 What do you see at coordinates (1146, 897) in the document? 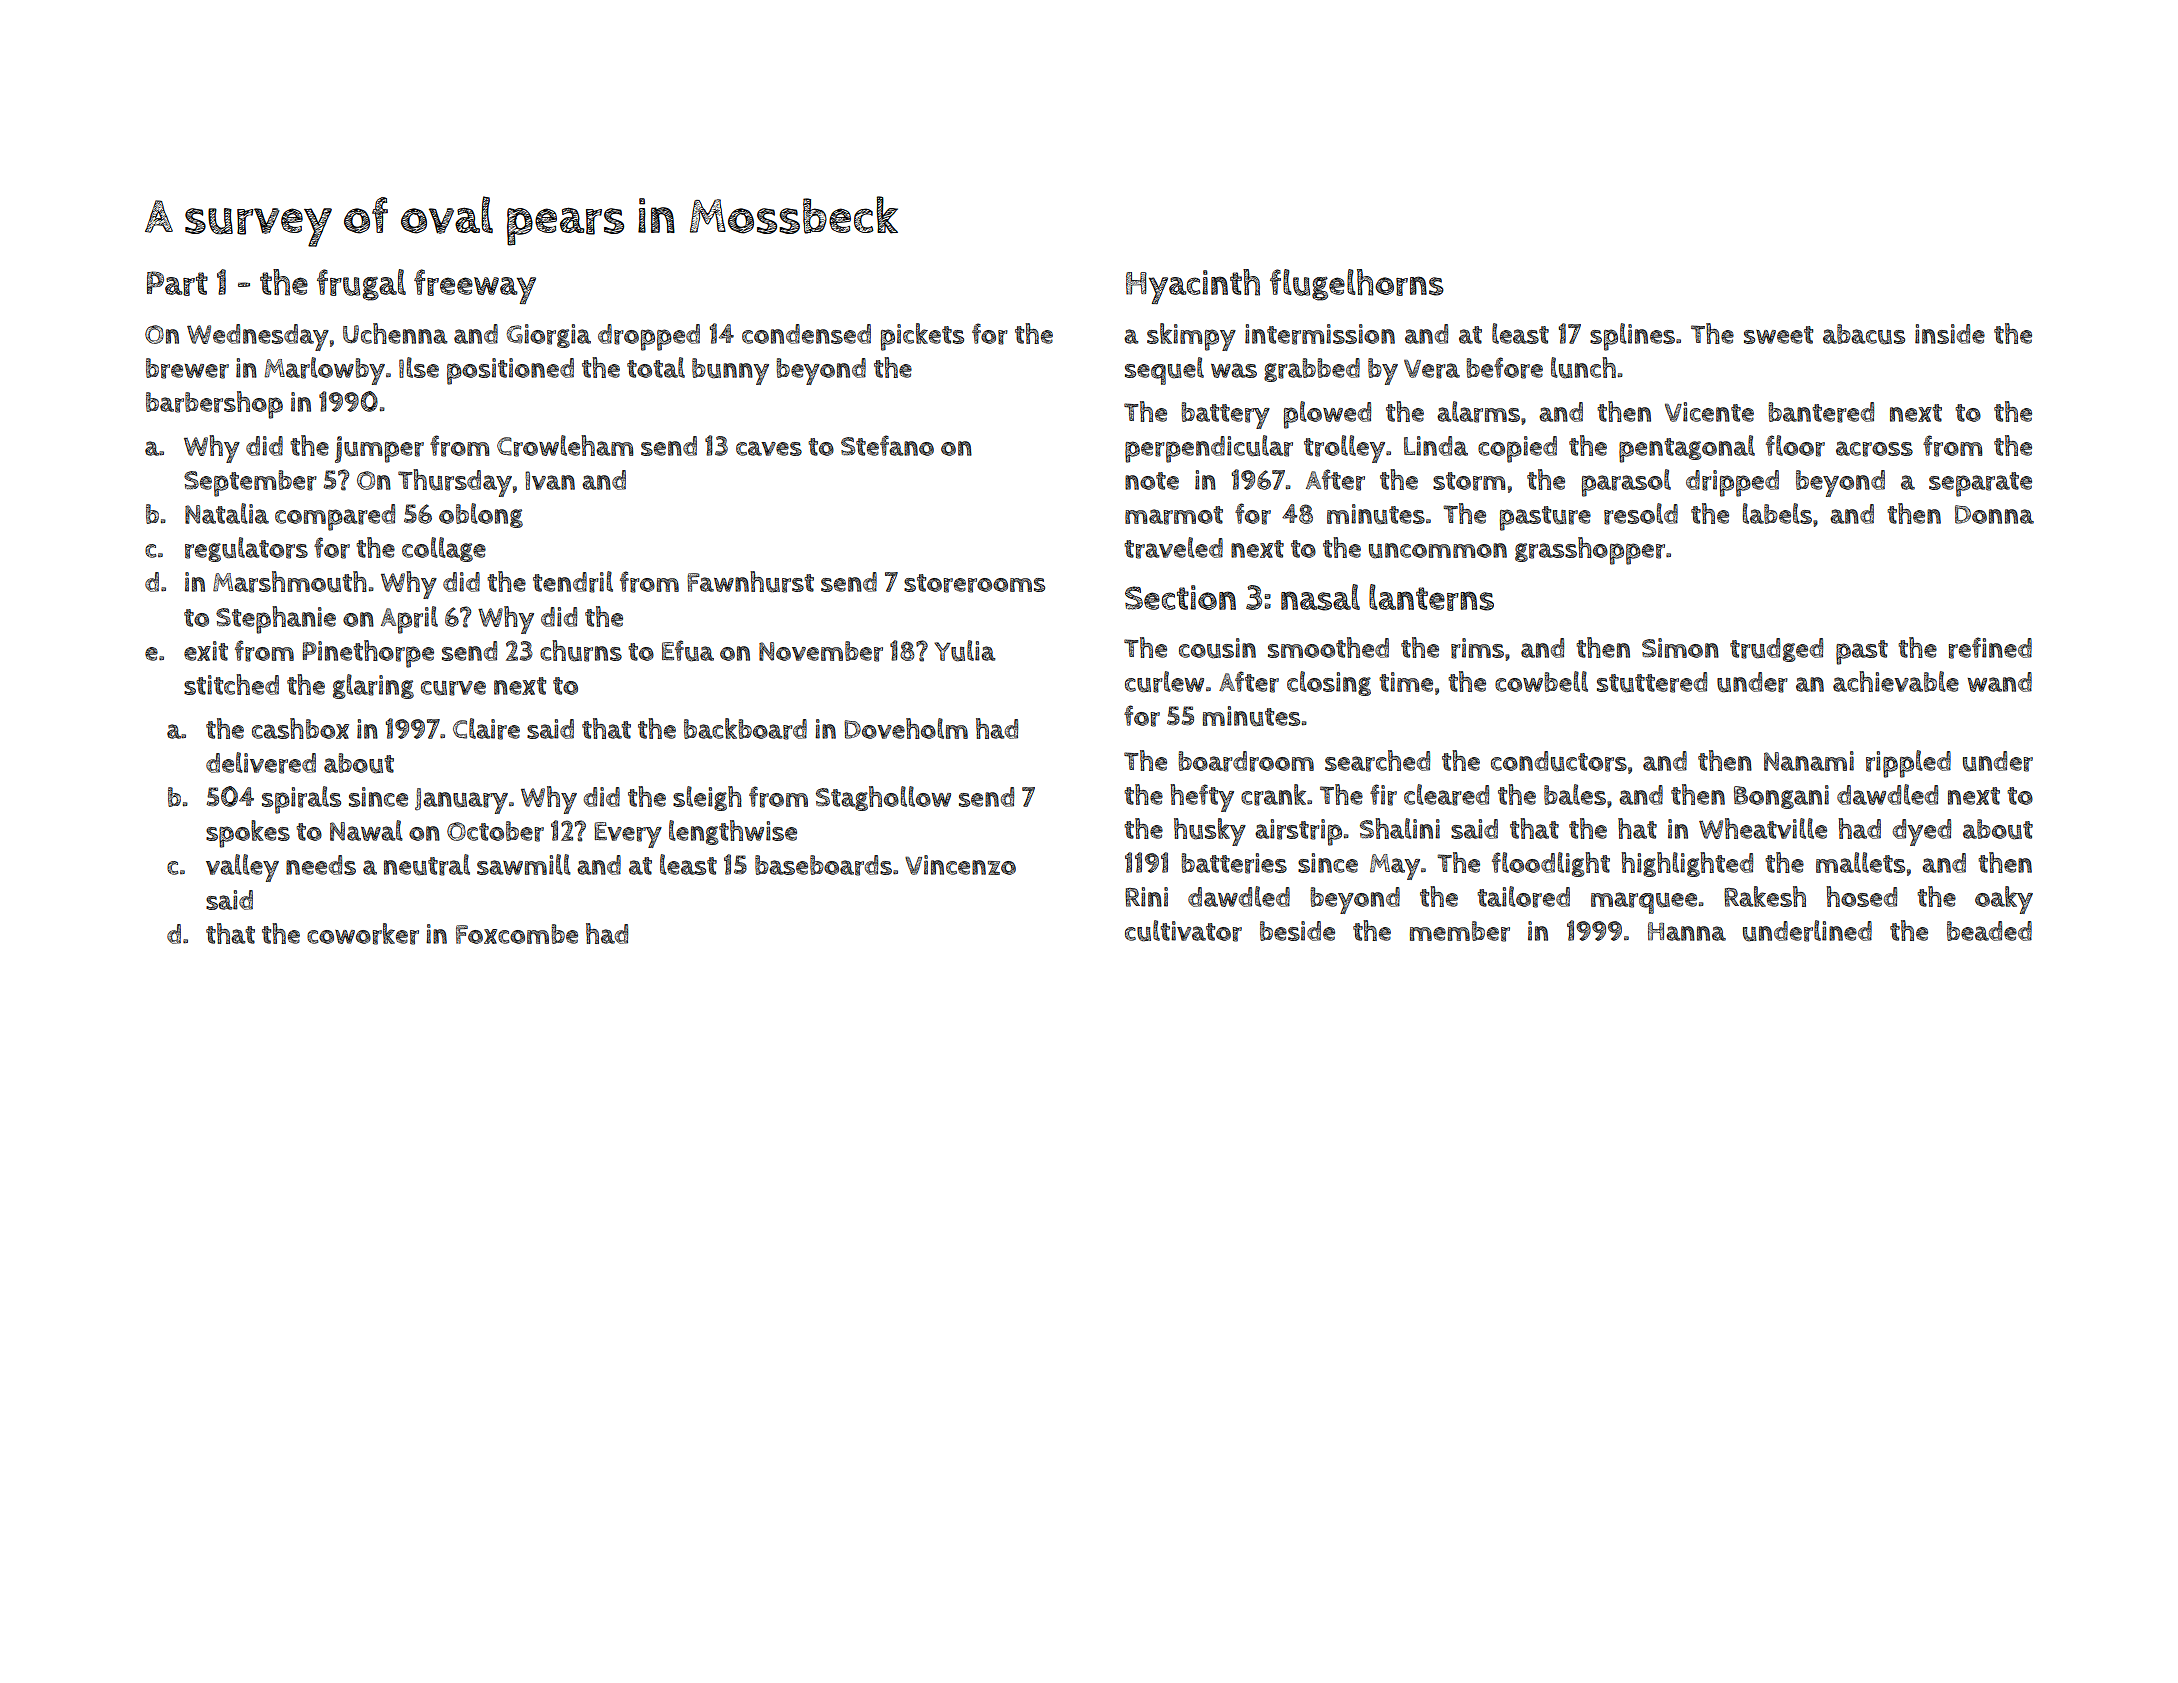
I see `Rini` at bounding box center [1146, 897].
